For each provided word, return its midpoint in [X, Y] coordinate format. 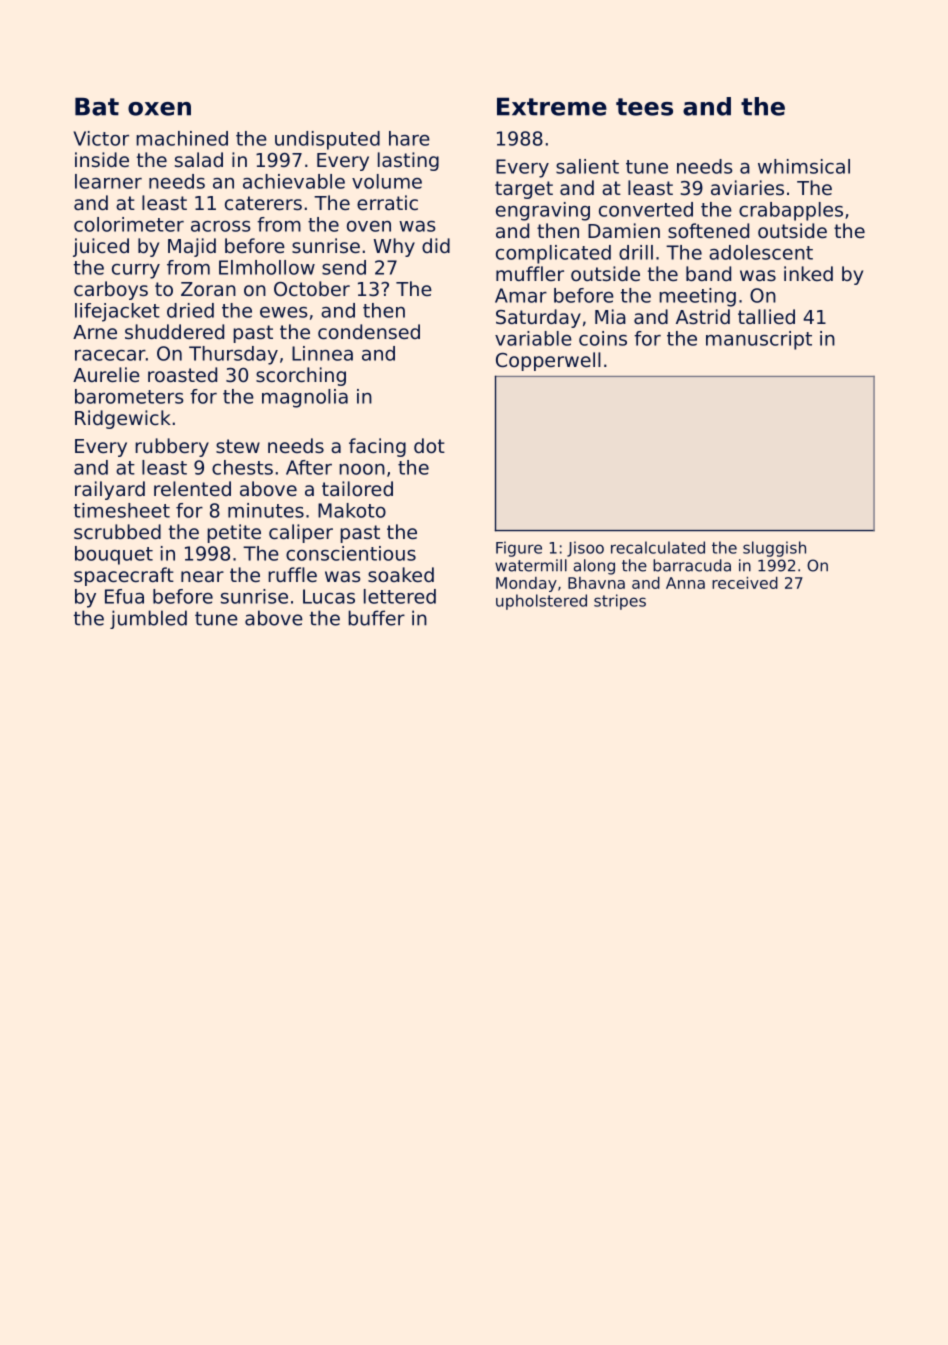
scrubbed [117, 531]
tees [644, 107]
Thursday [233, 355]
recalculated [658, 547]
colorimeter [129, 224]
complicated [553, 254]
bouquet [114, 555]
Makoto [352, 510]
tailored [357, 488]
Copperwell [548, 361]
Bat [97, 106]
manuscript [759, 340]
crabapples [791, 211]
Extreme [552, 106]
